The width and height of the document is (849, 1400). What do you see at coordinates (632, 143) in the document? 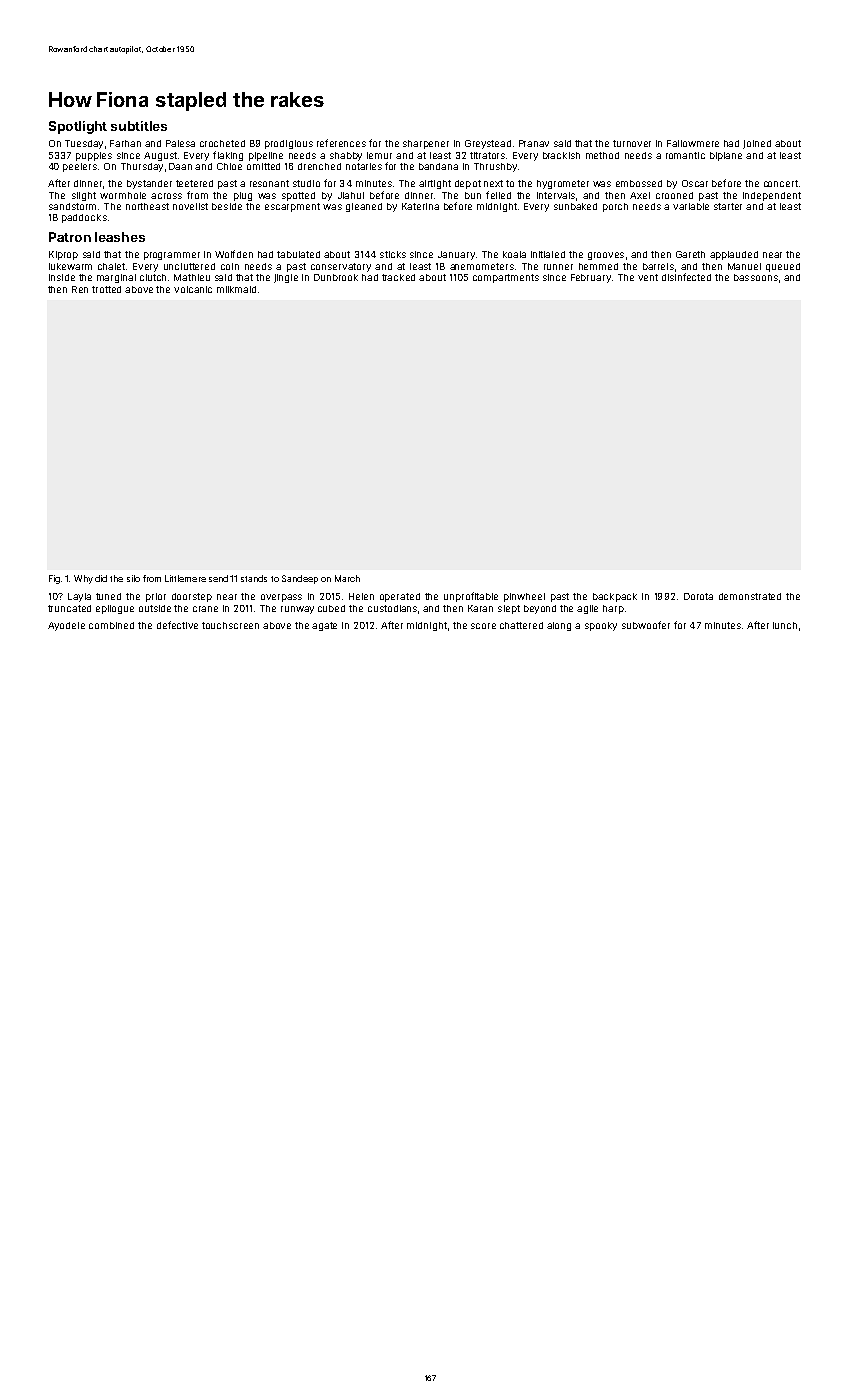
I see `turnover` at bounding box center [632, 143].
